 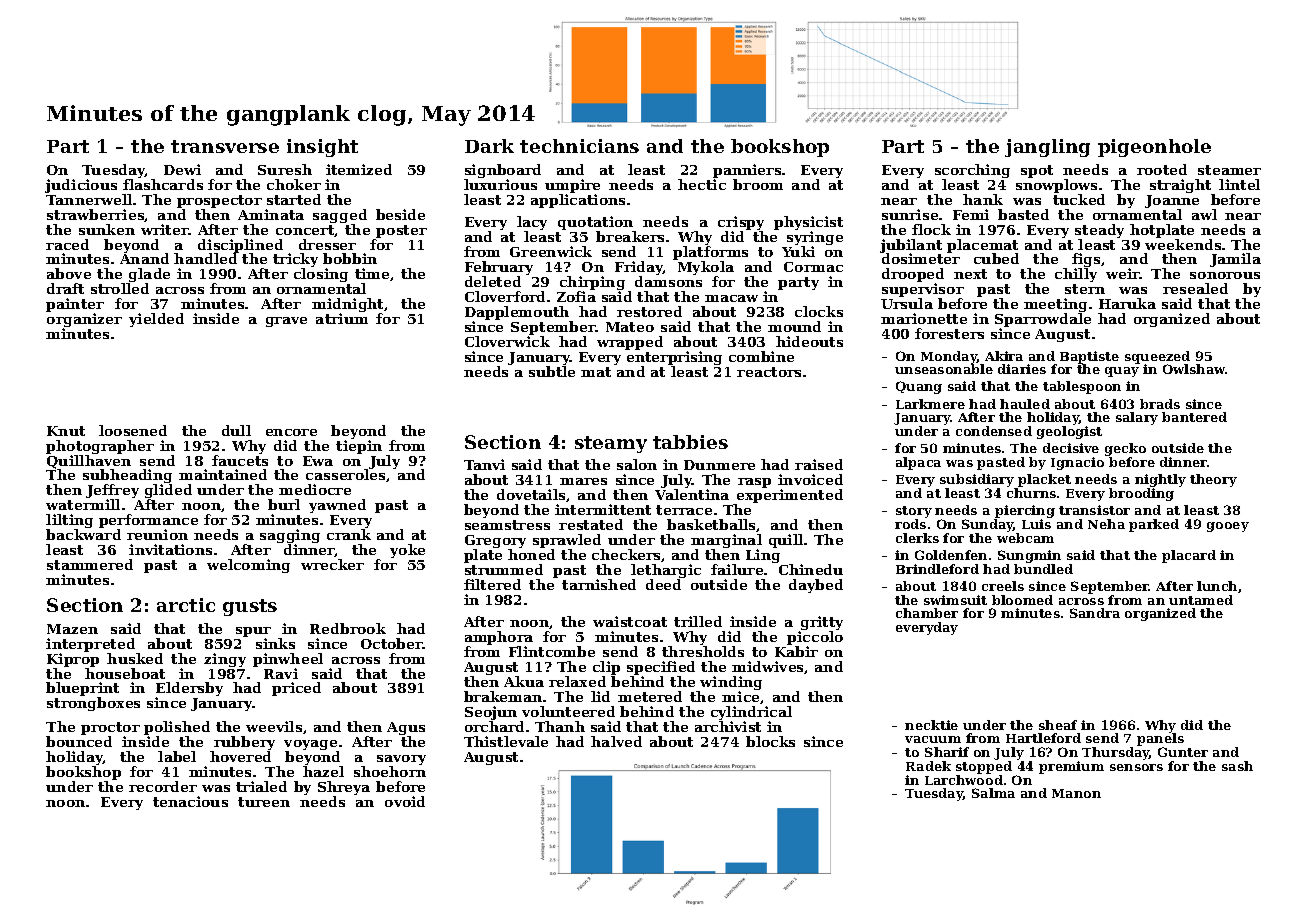 What do you see at coordinates (923, 291) in the screenshot?
I see `supervisor` at bounding box center [923, 291].
